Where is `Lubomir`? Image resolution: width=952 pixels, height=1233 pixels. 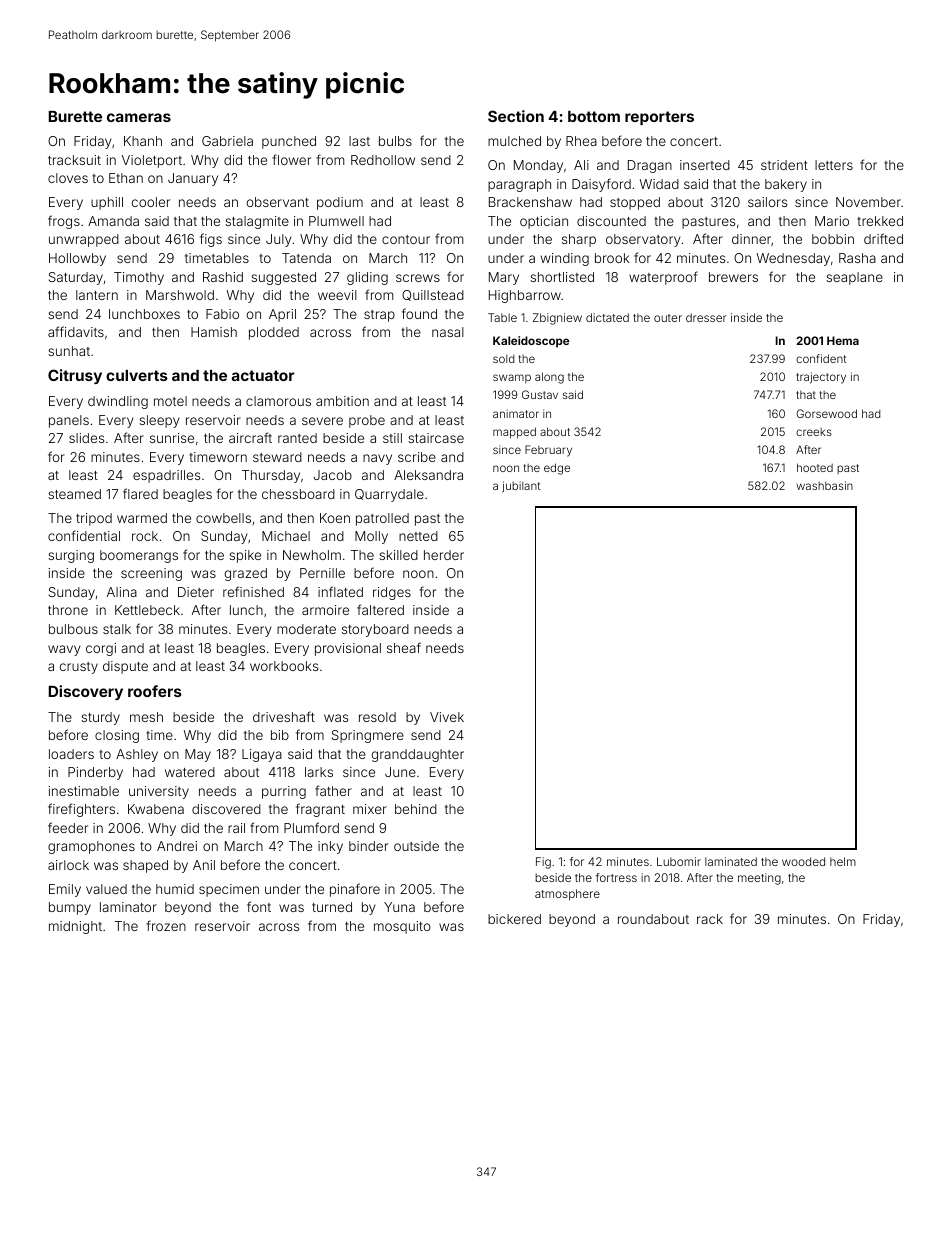
Lubomir is located at coordinates (679, 861).
